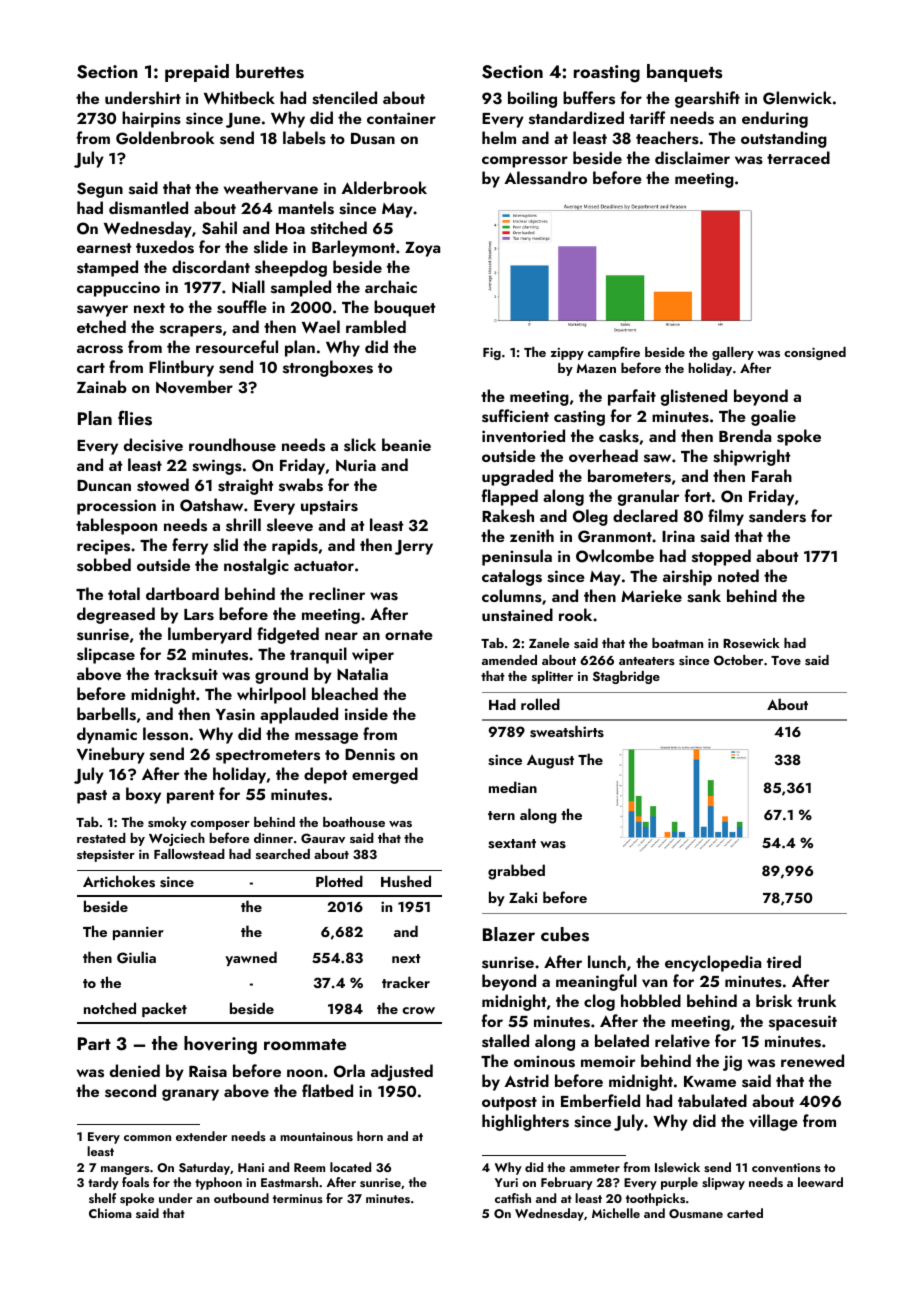 This screenshot has width=924, height=1308. What do you see at coordinates (784, 961) in the screenshot?
I see `tired` at bounding box center [784, 961].
